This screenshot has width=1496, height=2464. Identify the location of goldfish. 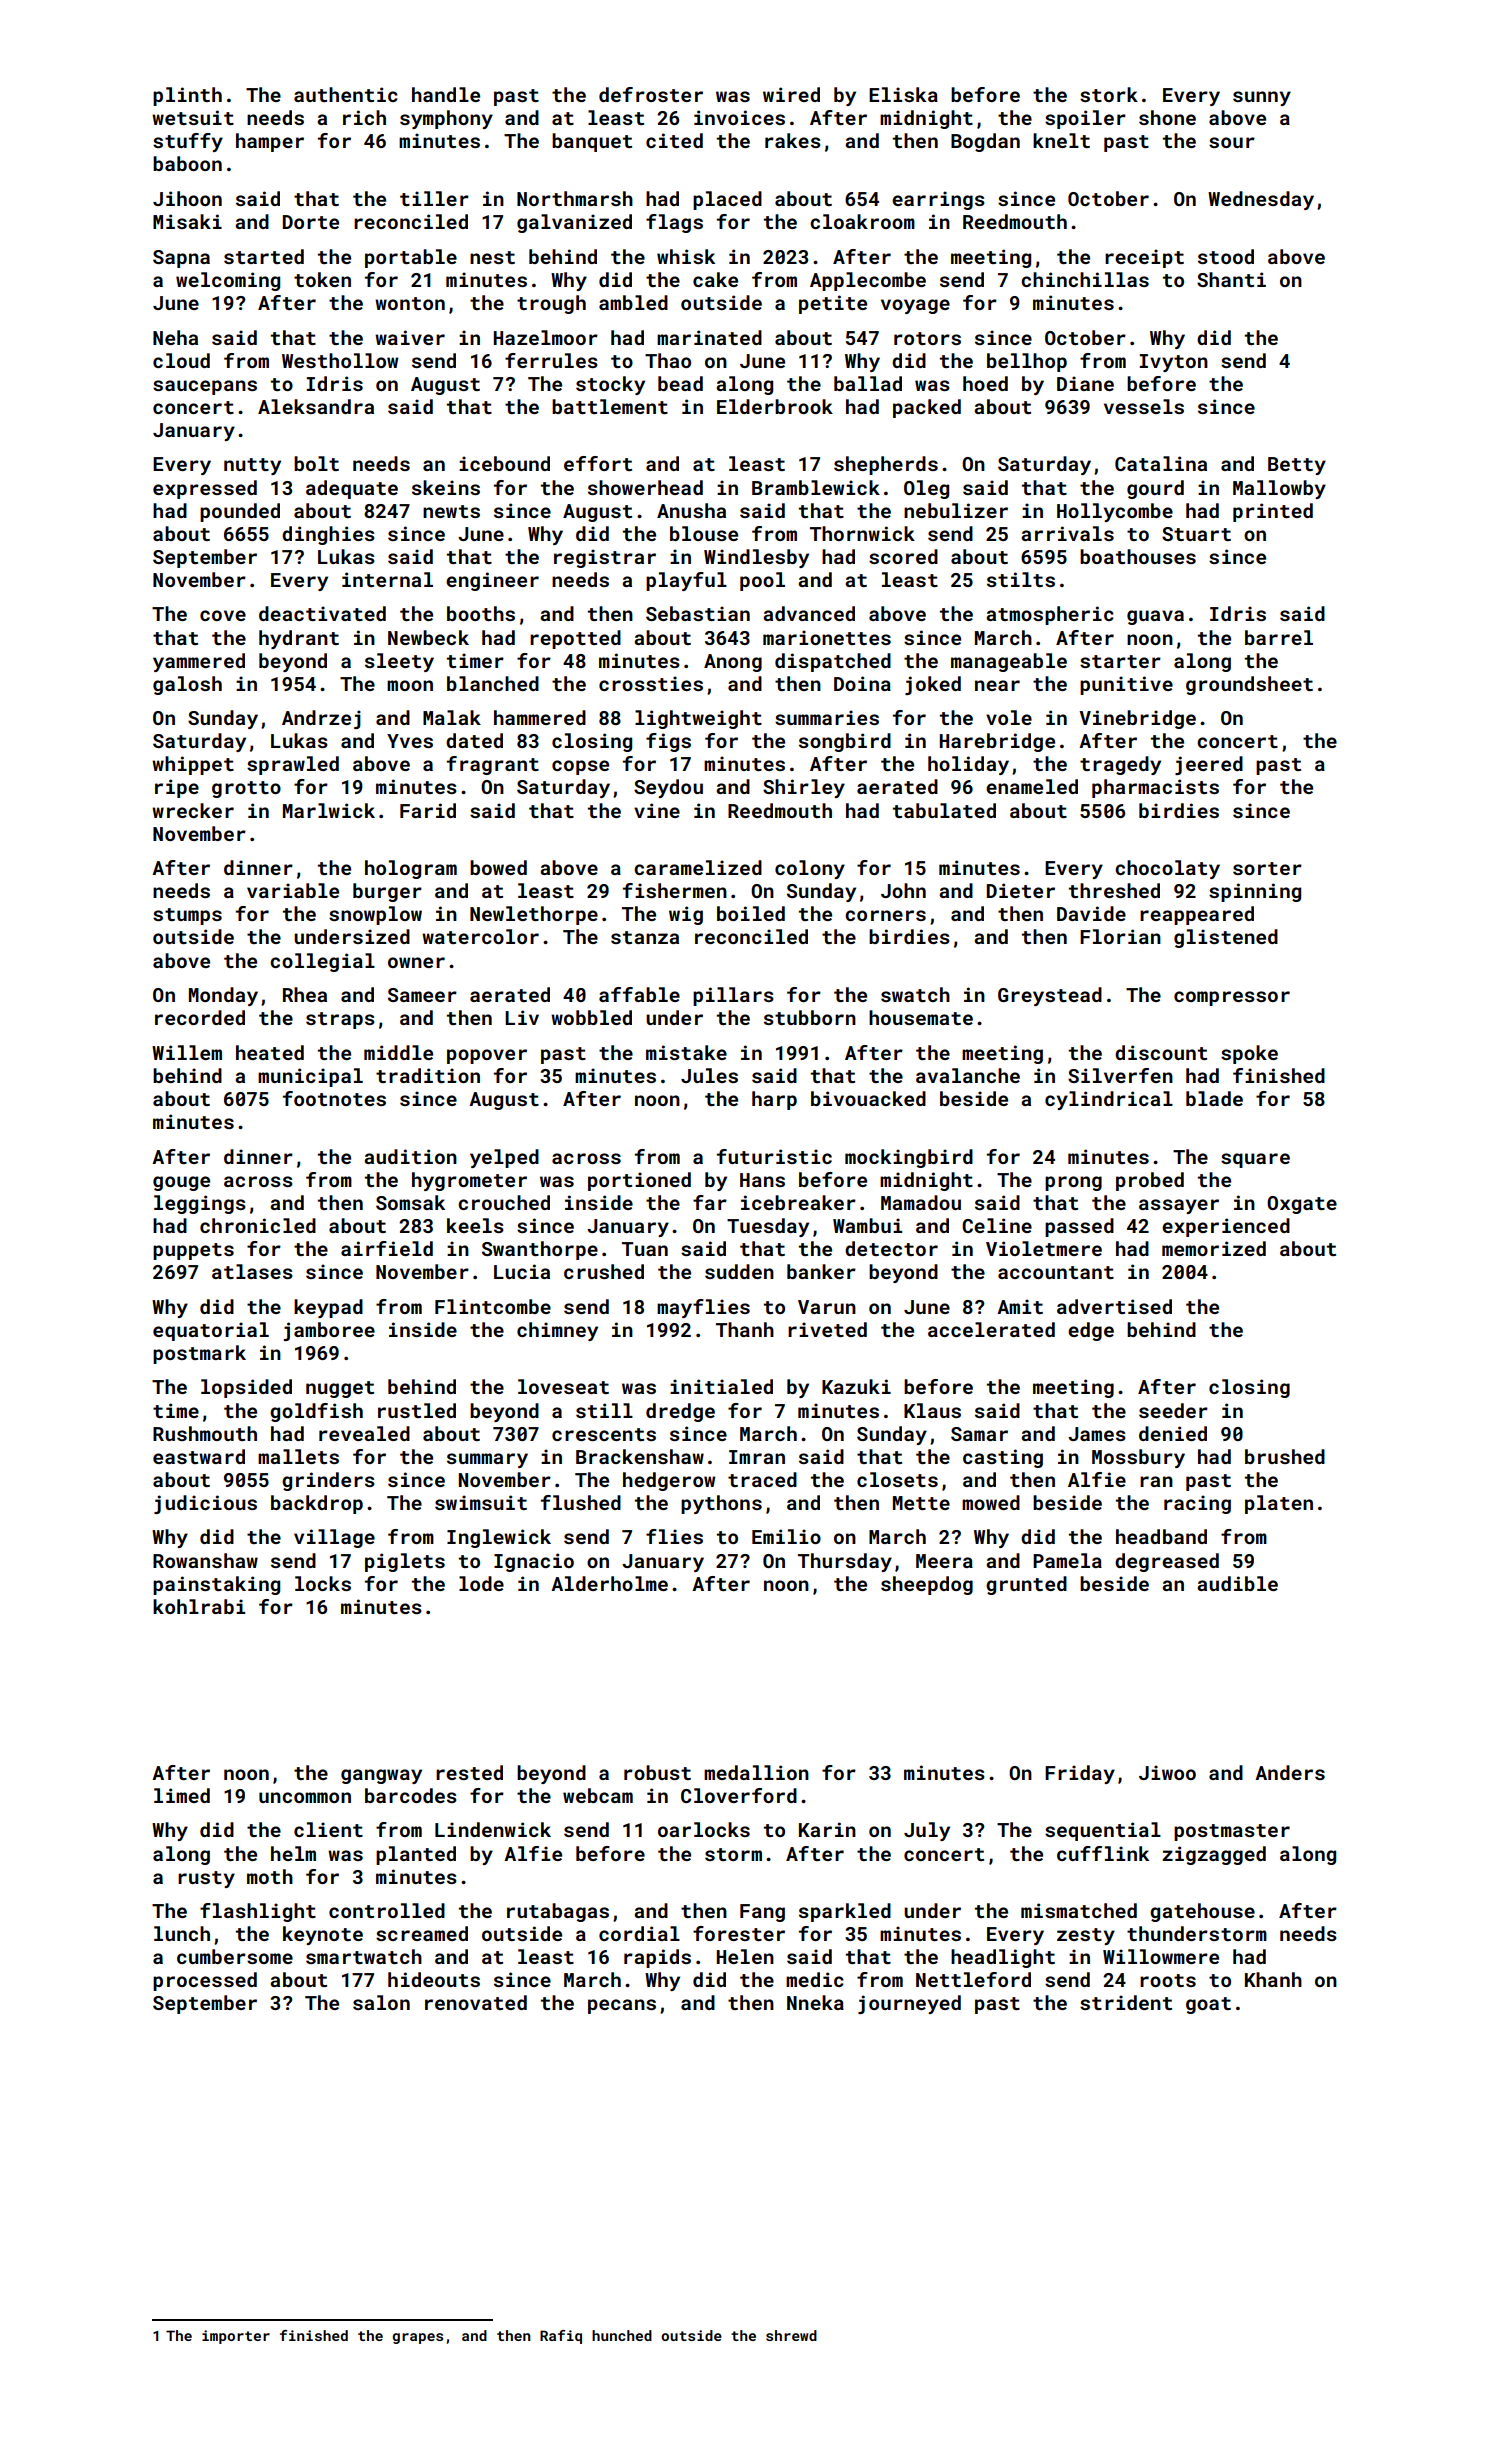
(316, 1412).
